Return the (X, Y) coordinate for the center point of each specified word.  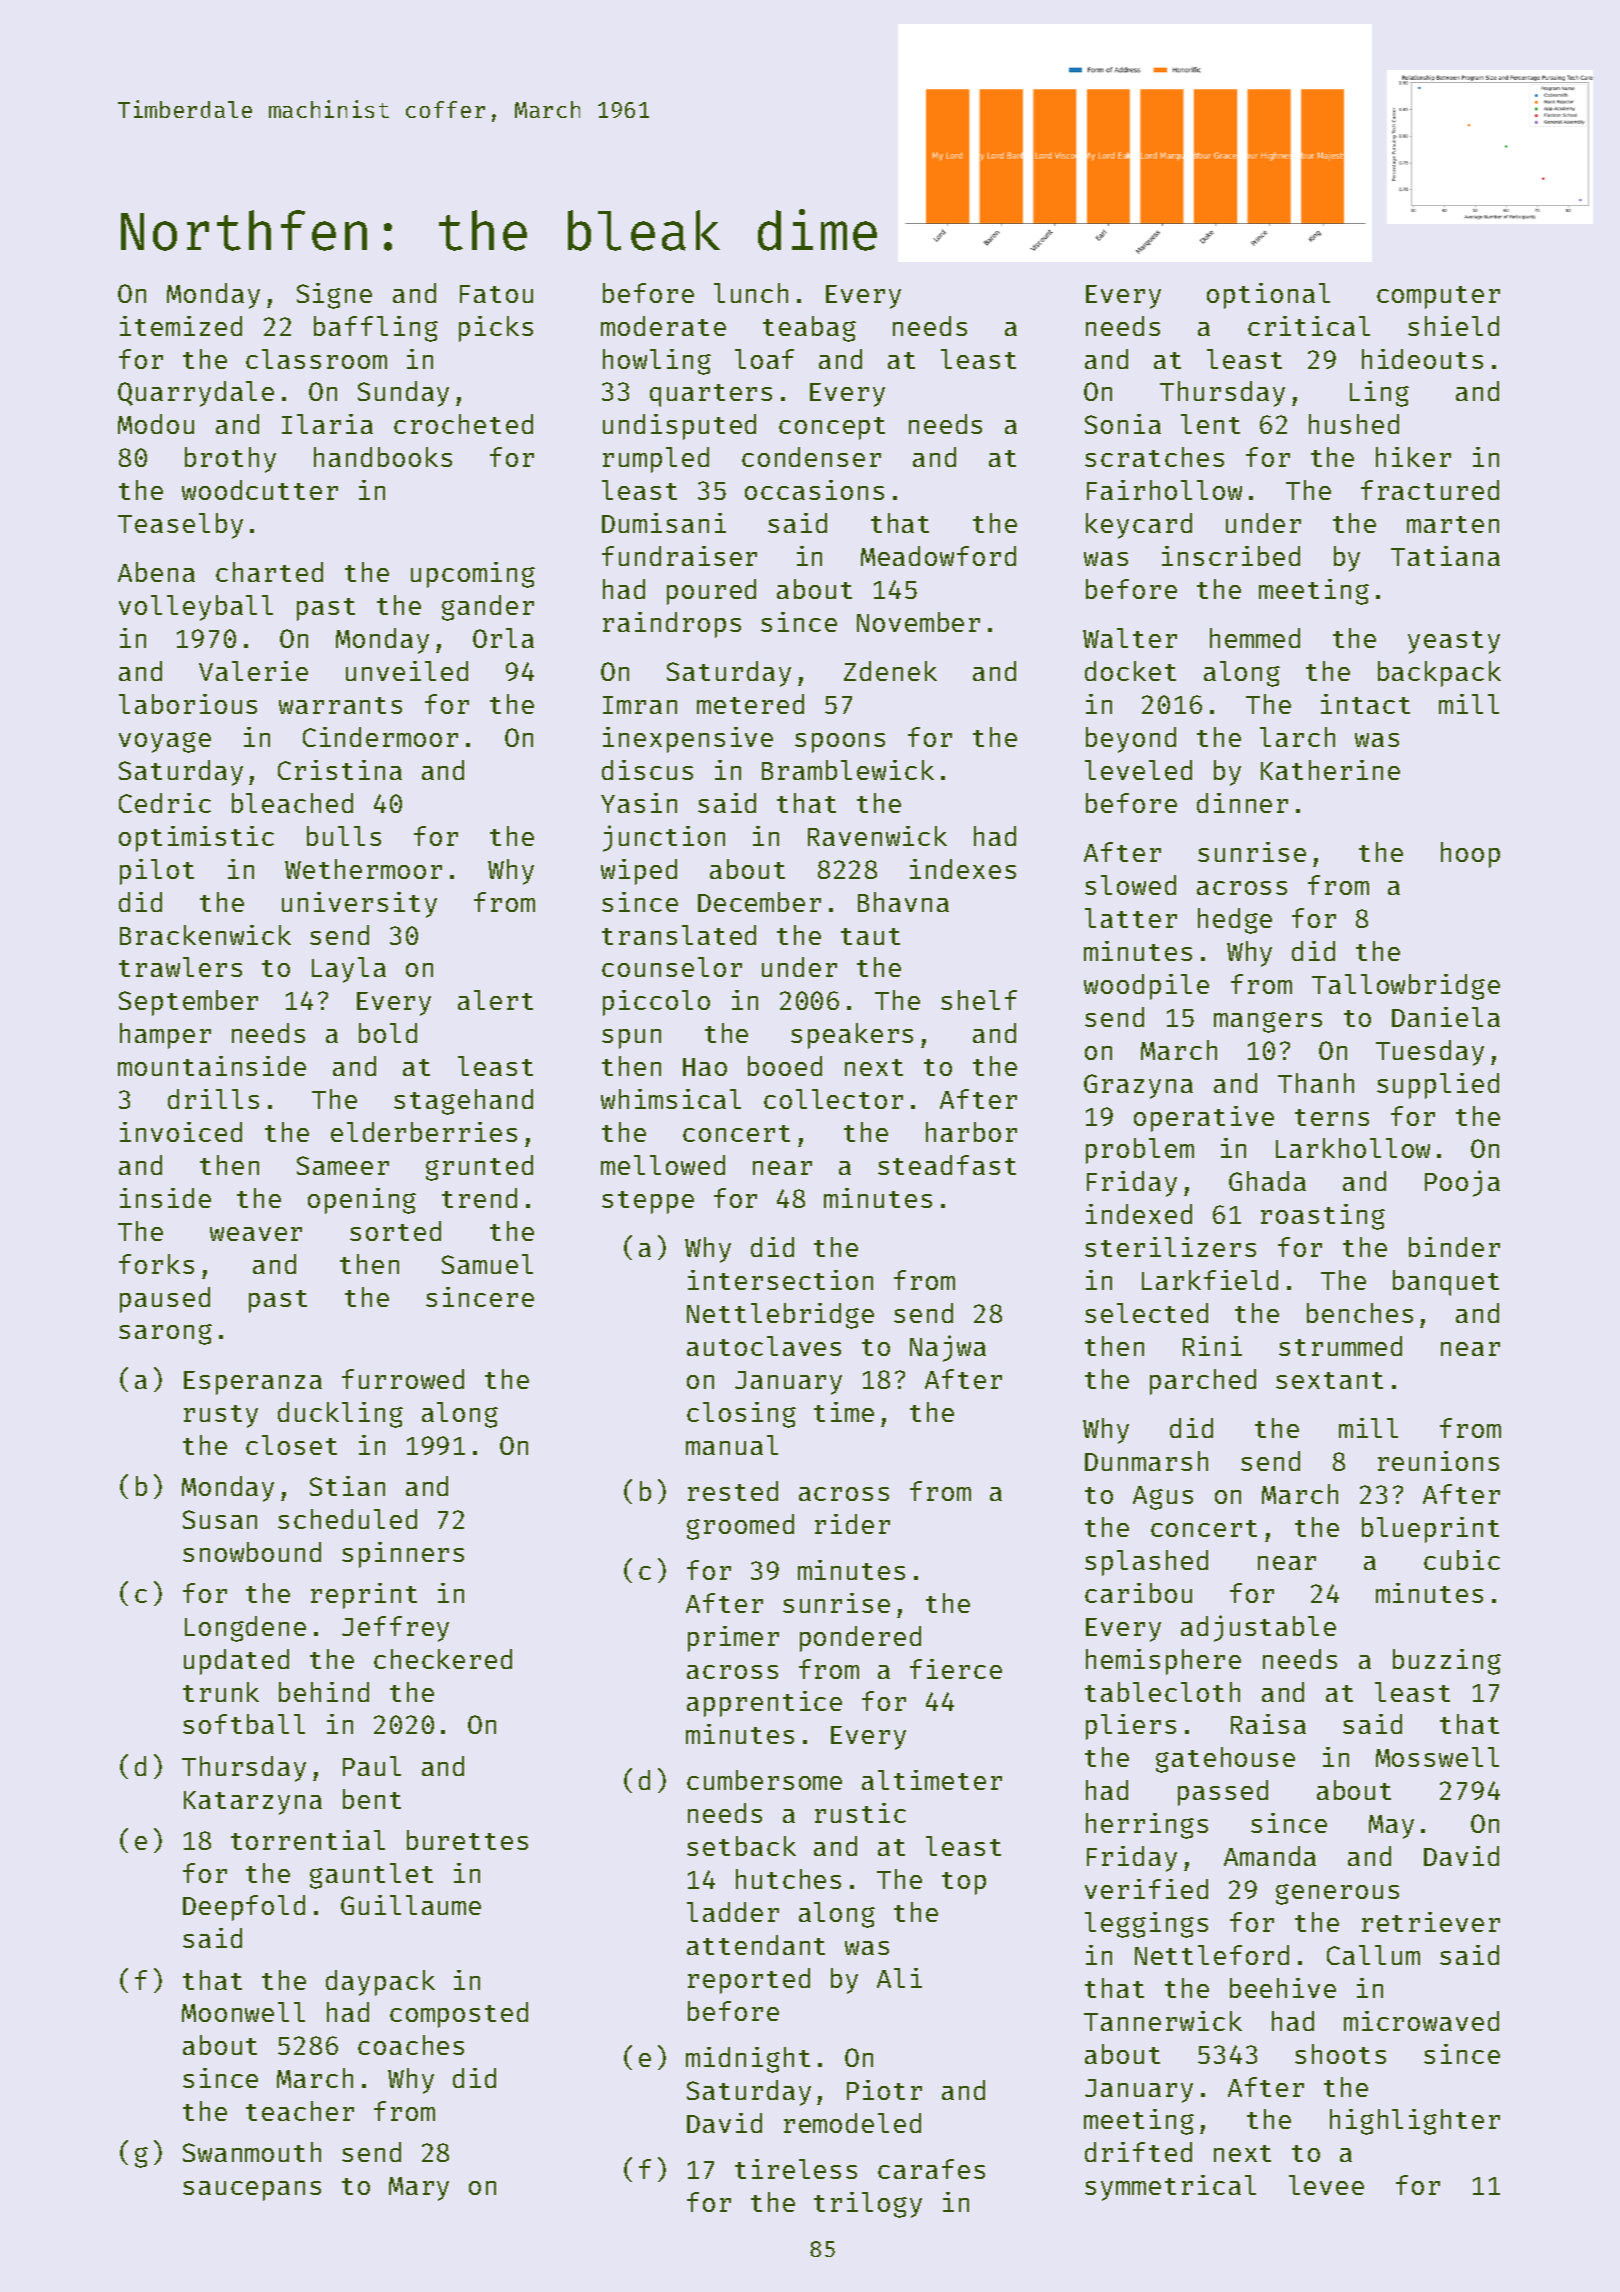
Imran (640, 705)
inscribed (1231, 556)
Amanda (1270, 1856)
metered (750, 704)
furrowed (403, 1379)
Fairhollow (1164, 490)
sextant (1329, 1380)
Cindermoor (380, 737)
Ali (899, 1978)
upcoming (473, 575)
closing (741, 1415)
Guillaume (411, 1905)
